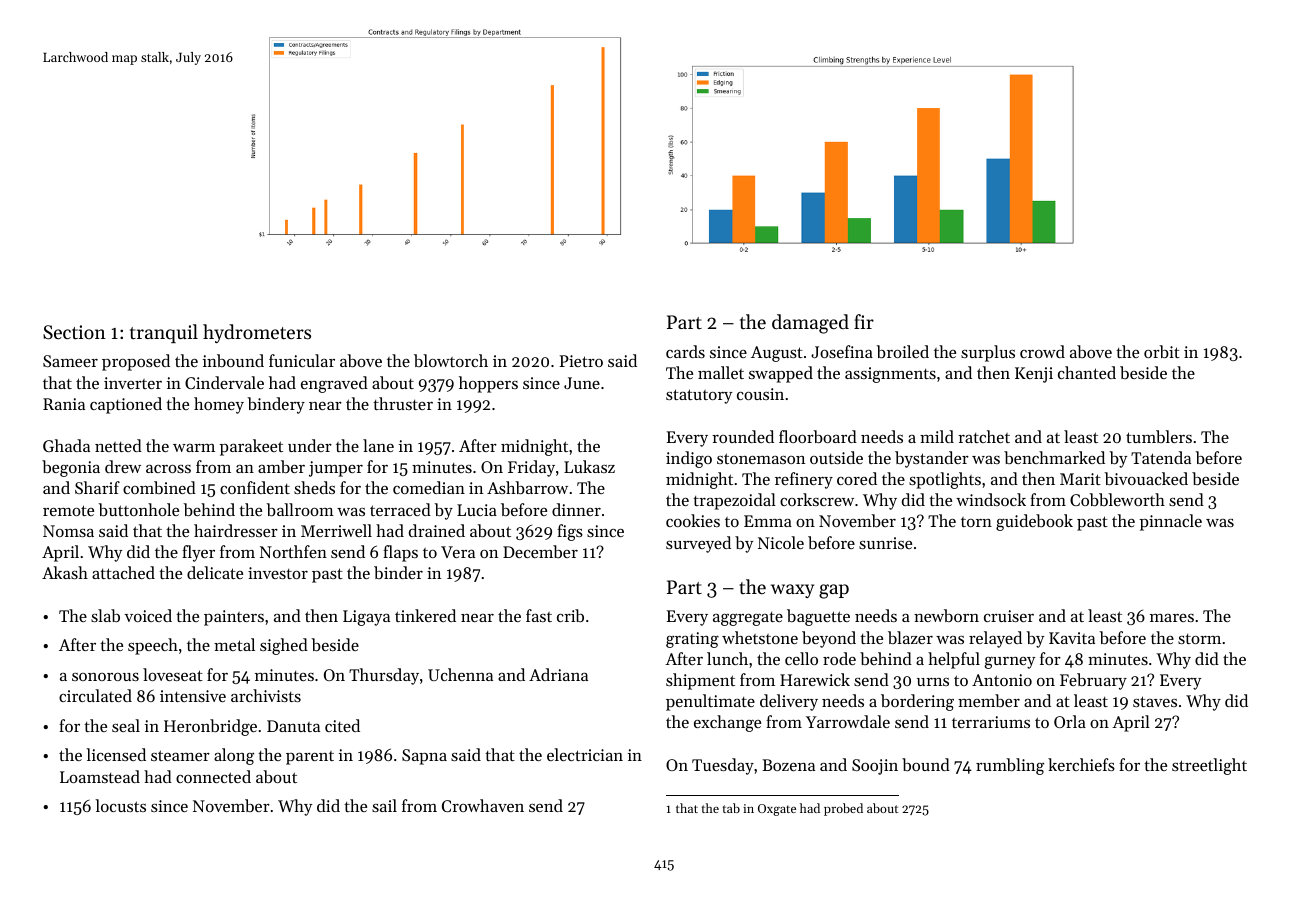 This screenshot has height=924, width=1308. I want to click on shipment, so click(700, 681).
